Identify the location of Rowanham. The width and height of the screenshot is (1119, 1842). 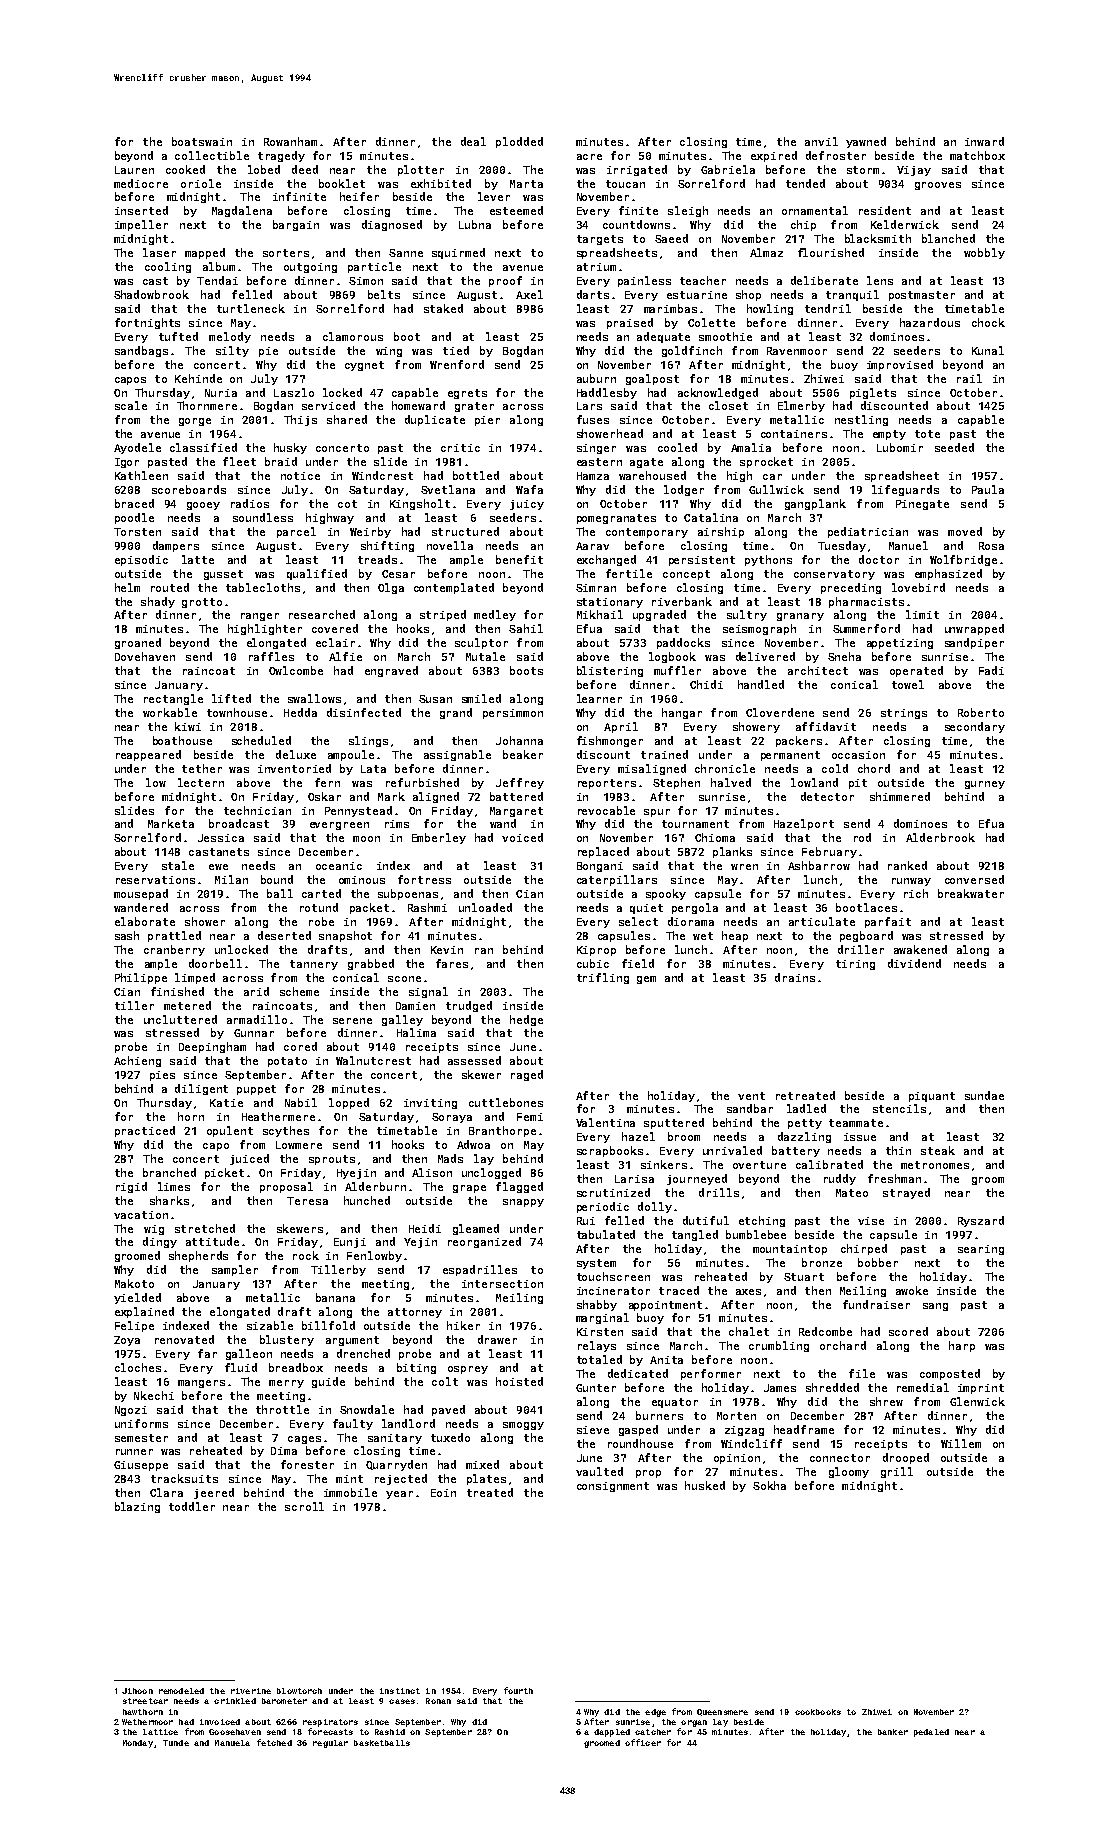
(290, 141).
